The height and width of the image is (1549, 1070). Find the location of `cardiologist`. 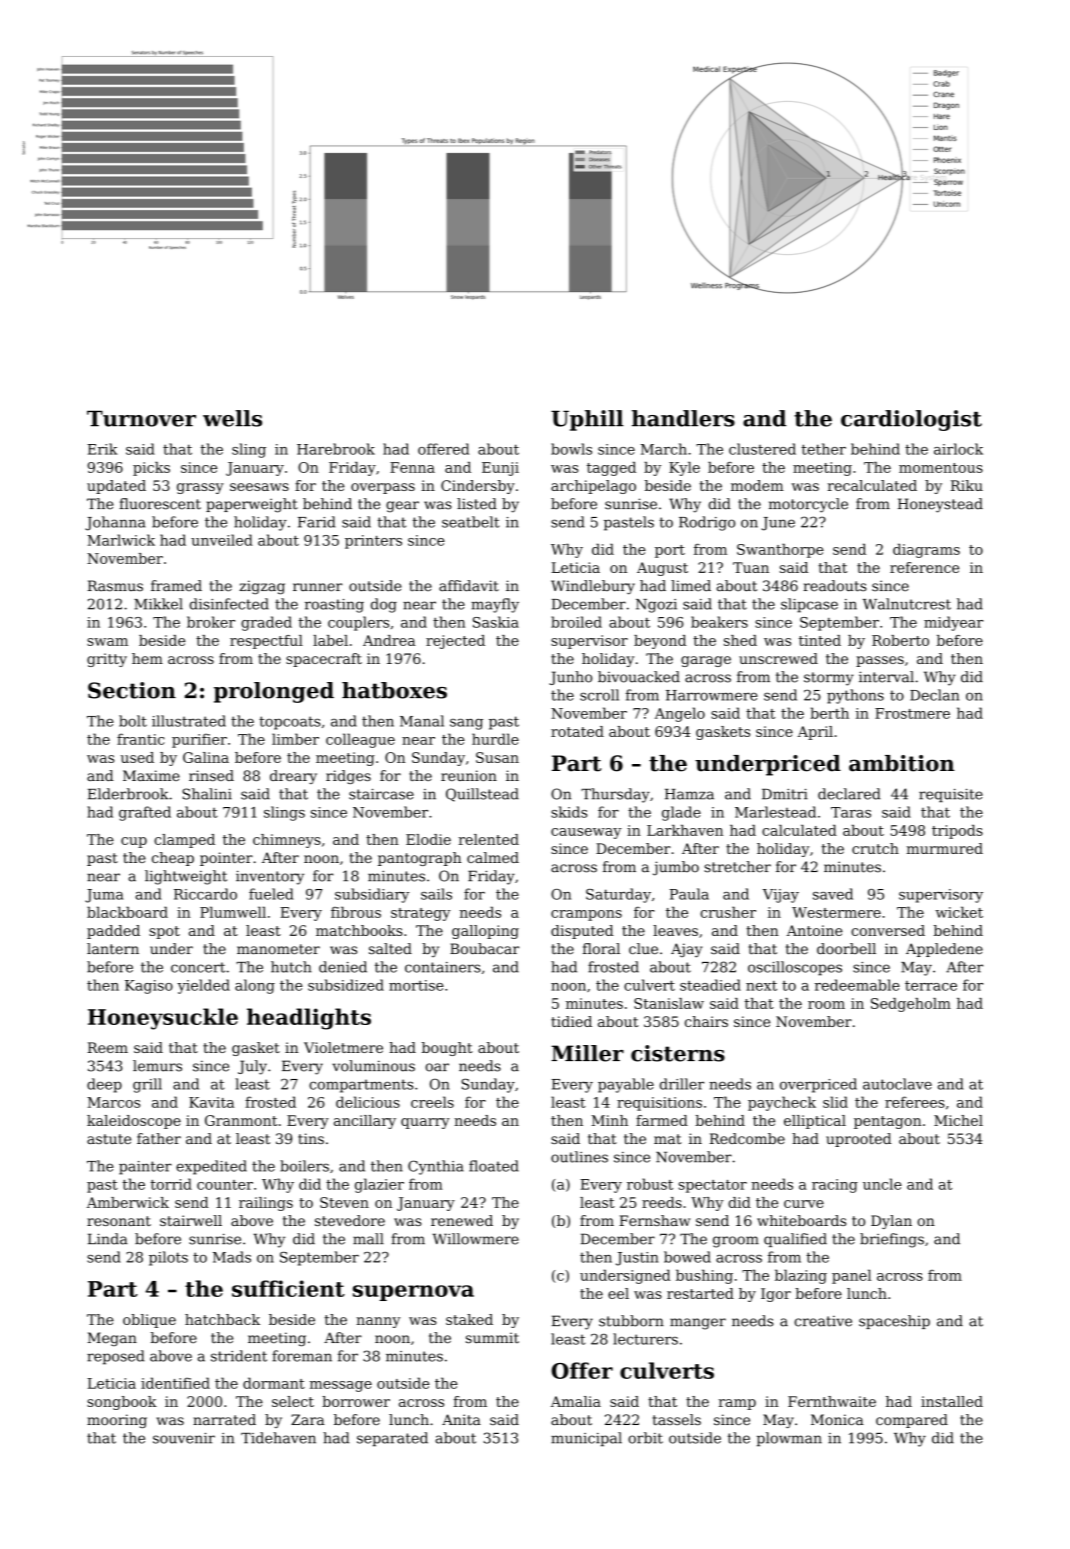

cardiologist is located at coordinates (911, 420).
